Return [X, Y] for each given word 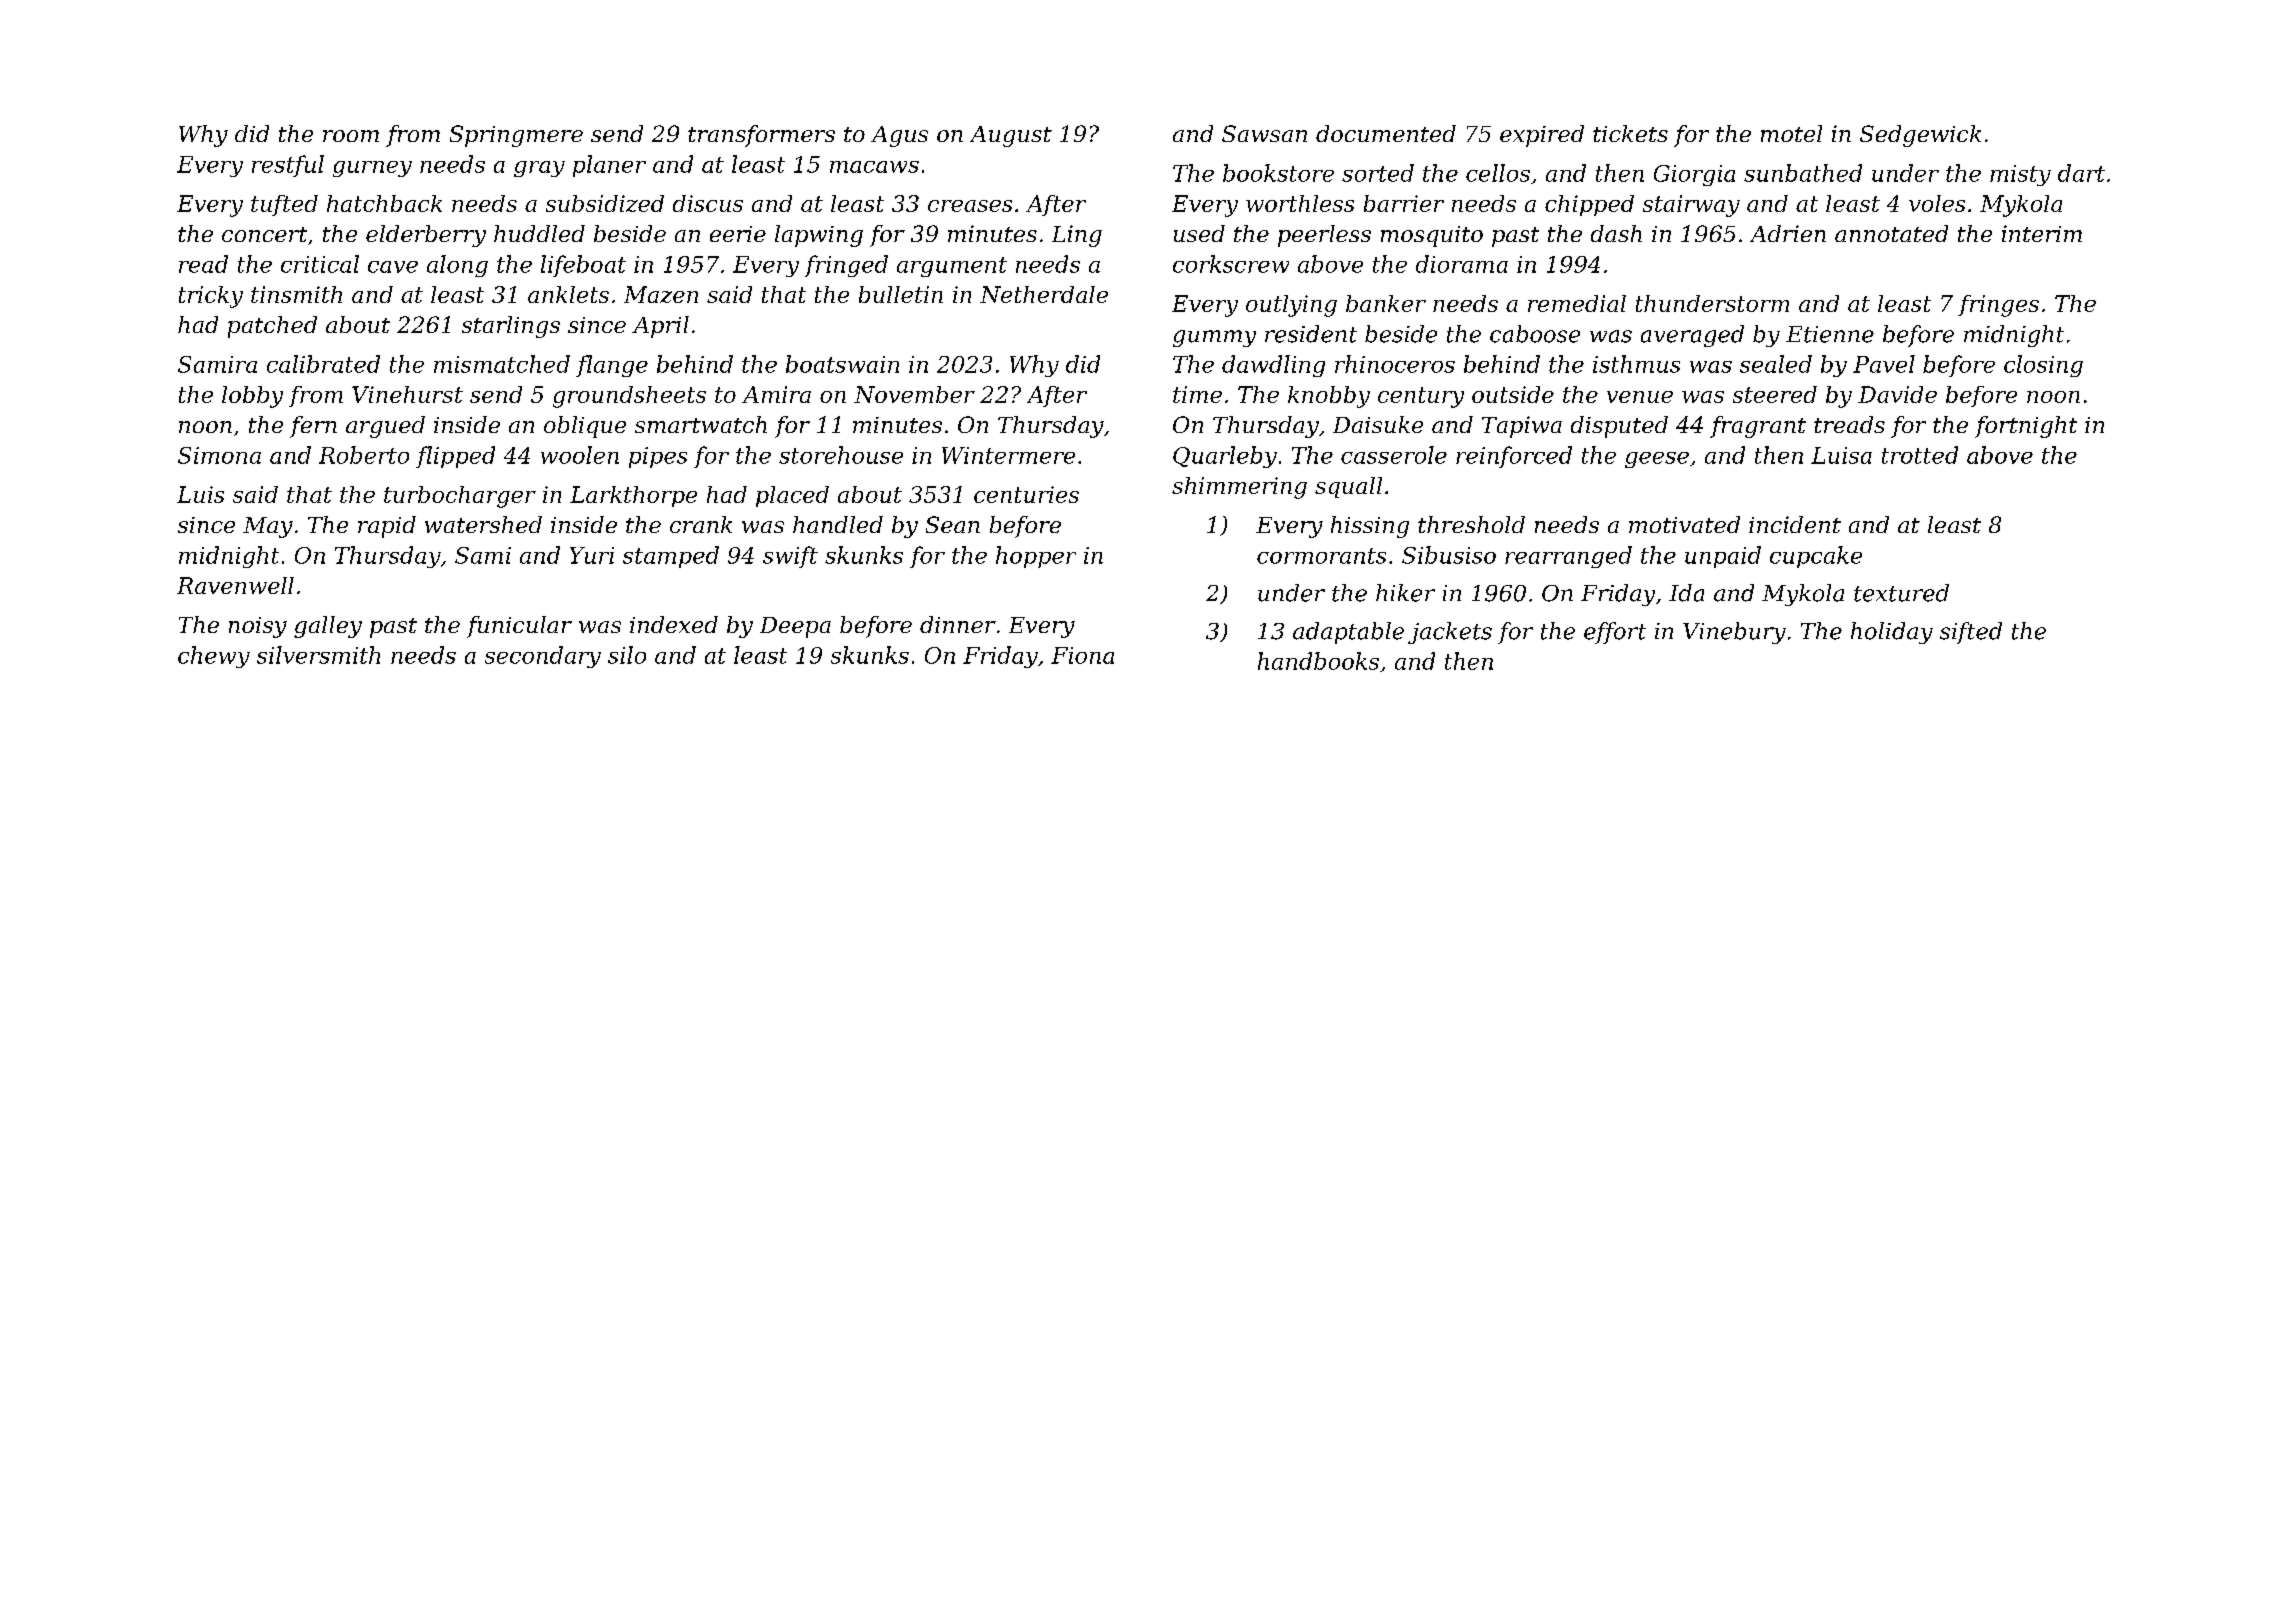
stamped [671, 557]
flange [612, 366]
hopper [1036, 557]
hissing [1370, 527]
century [1421, 397]
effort [1615, 633]
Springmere [516, 136]
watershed [483, 524]
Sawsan [1264, 133]
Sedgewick [1920, 136]
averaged [1692, 336]
